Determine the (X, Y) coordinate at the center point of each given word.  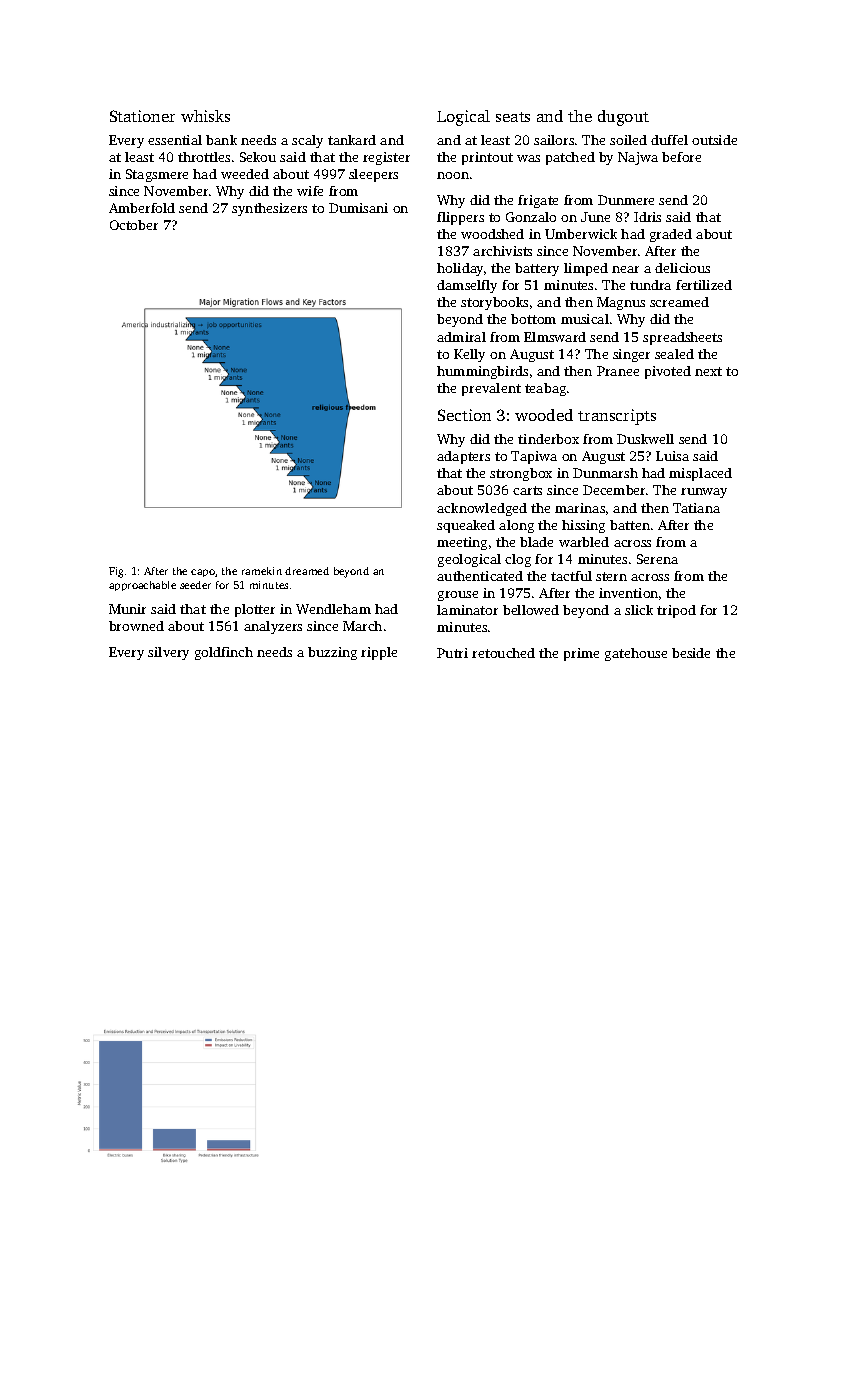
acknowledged (482, 509)
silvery (168, 653)
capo (203, 573)
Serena (657, 559)
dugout (623, 118)
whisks (205, 116)
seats (513, 117)
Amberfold (142, 208)
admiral (461, 337)
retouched (503, 653)
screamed (679, 302)
